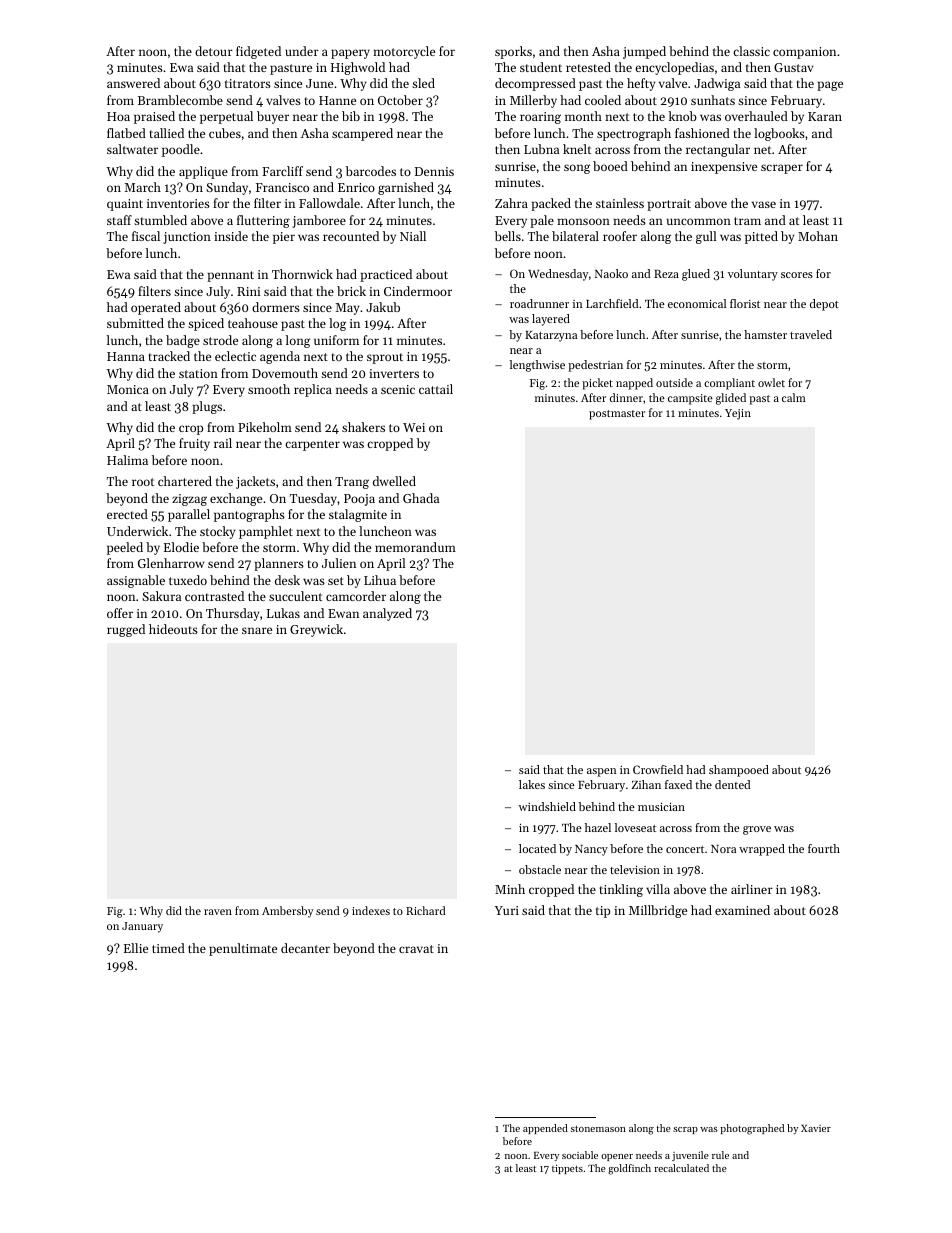  I want to click on sled, so click(423, 83).
